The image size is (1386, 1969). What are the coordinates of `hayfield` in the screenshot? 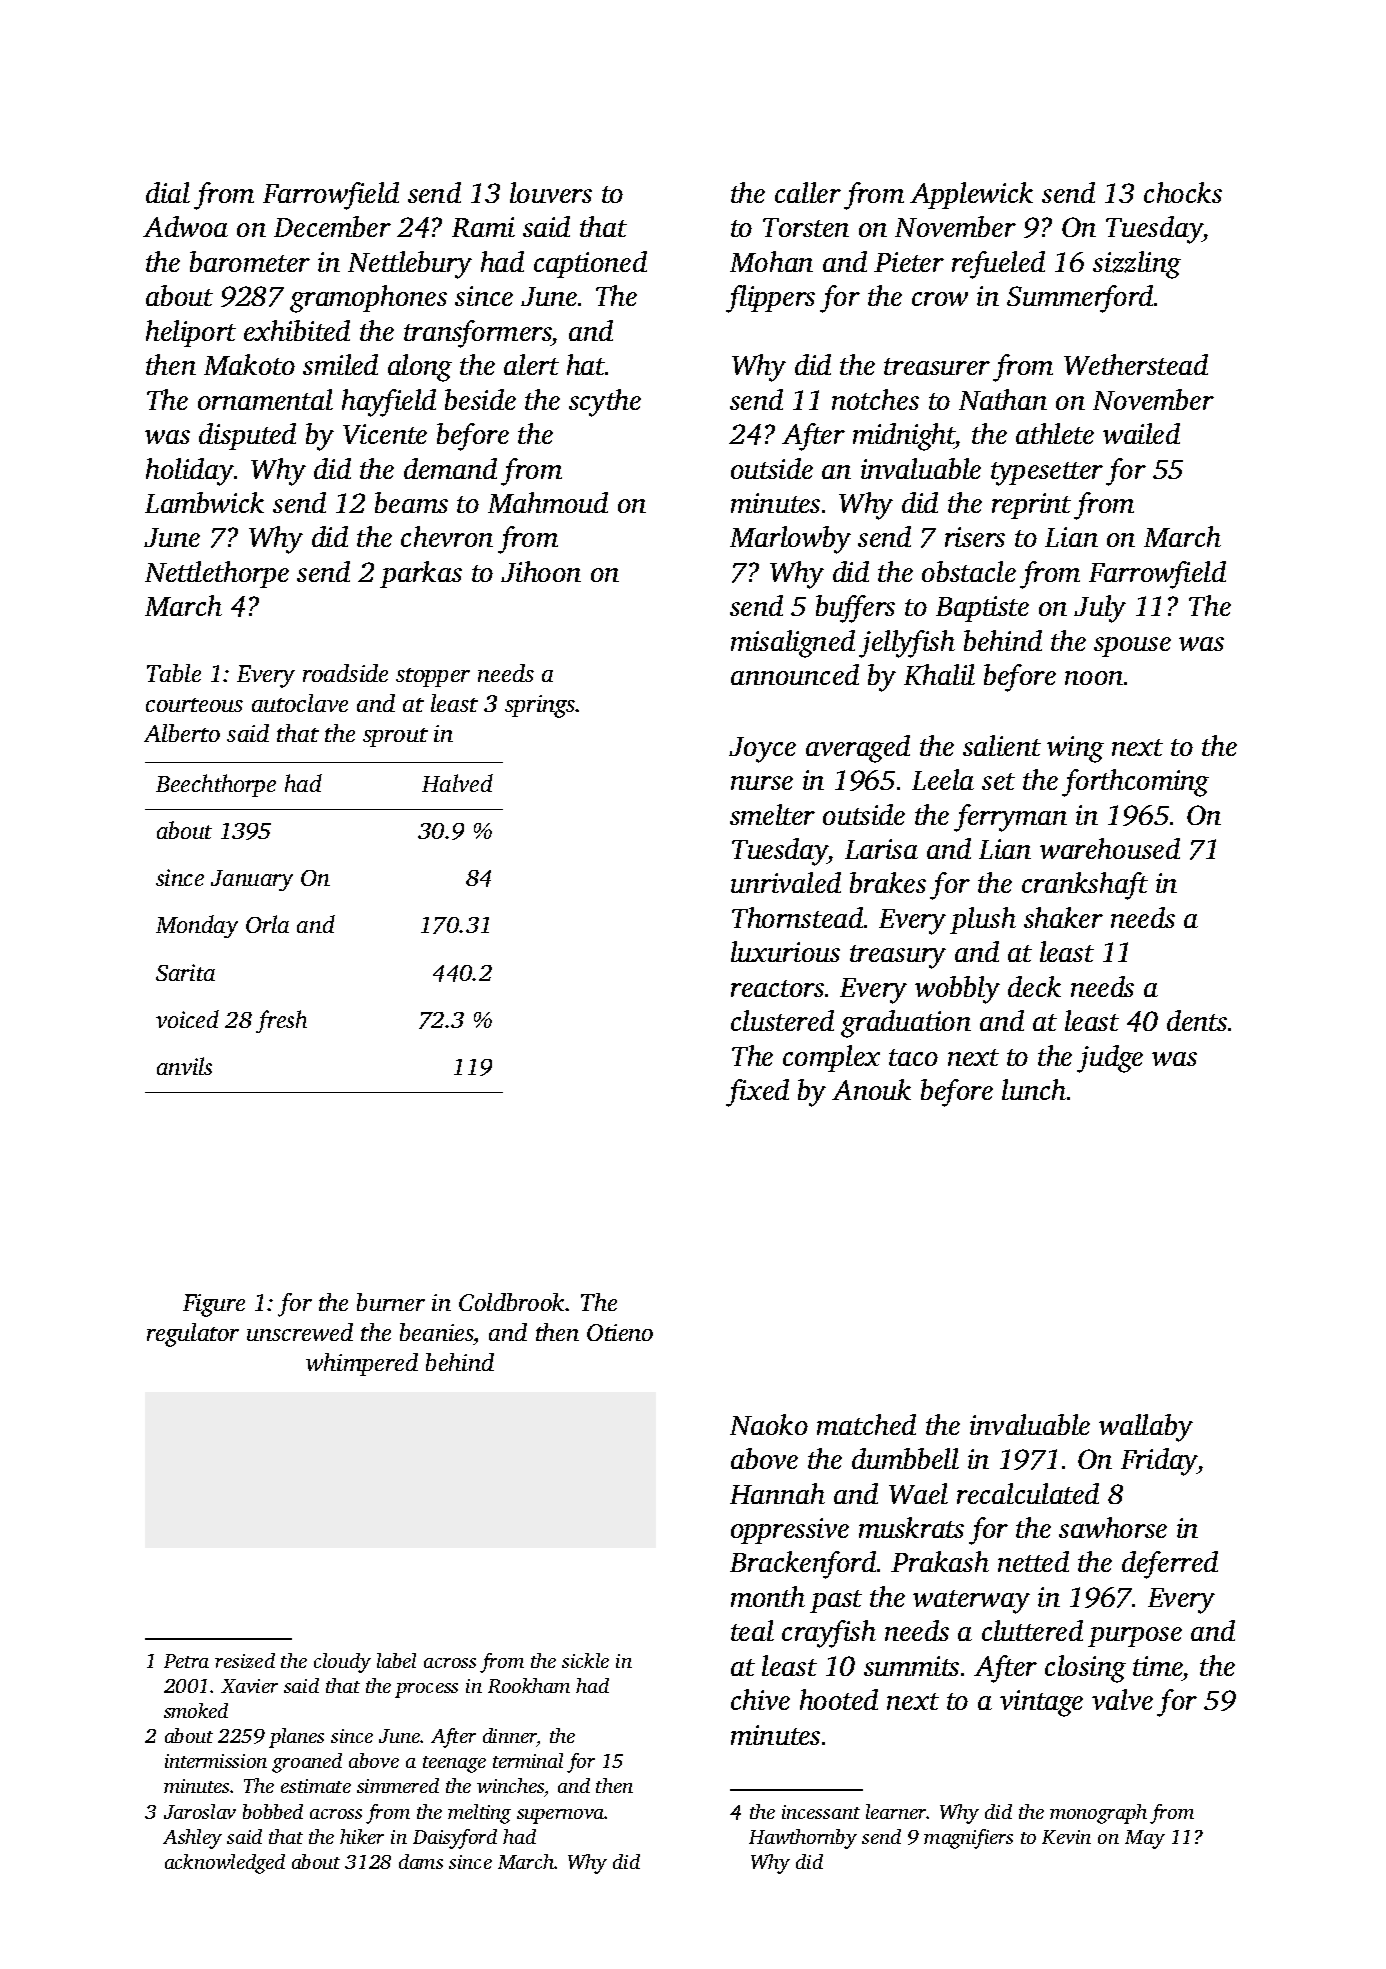 It's located at (389, 403).
